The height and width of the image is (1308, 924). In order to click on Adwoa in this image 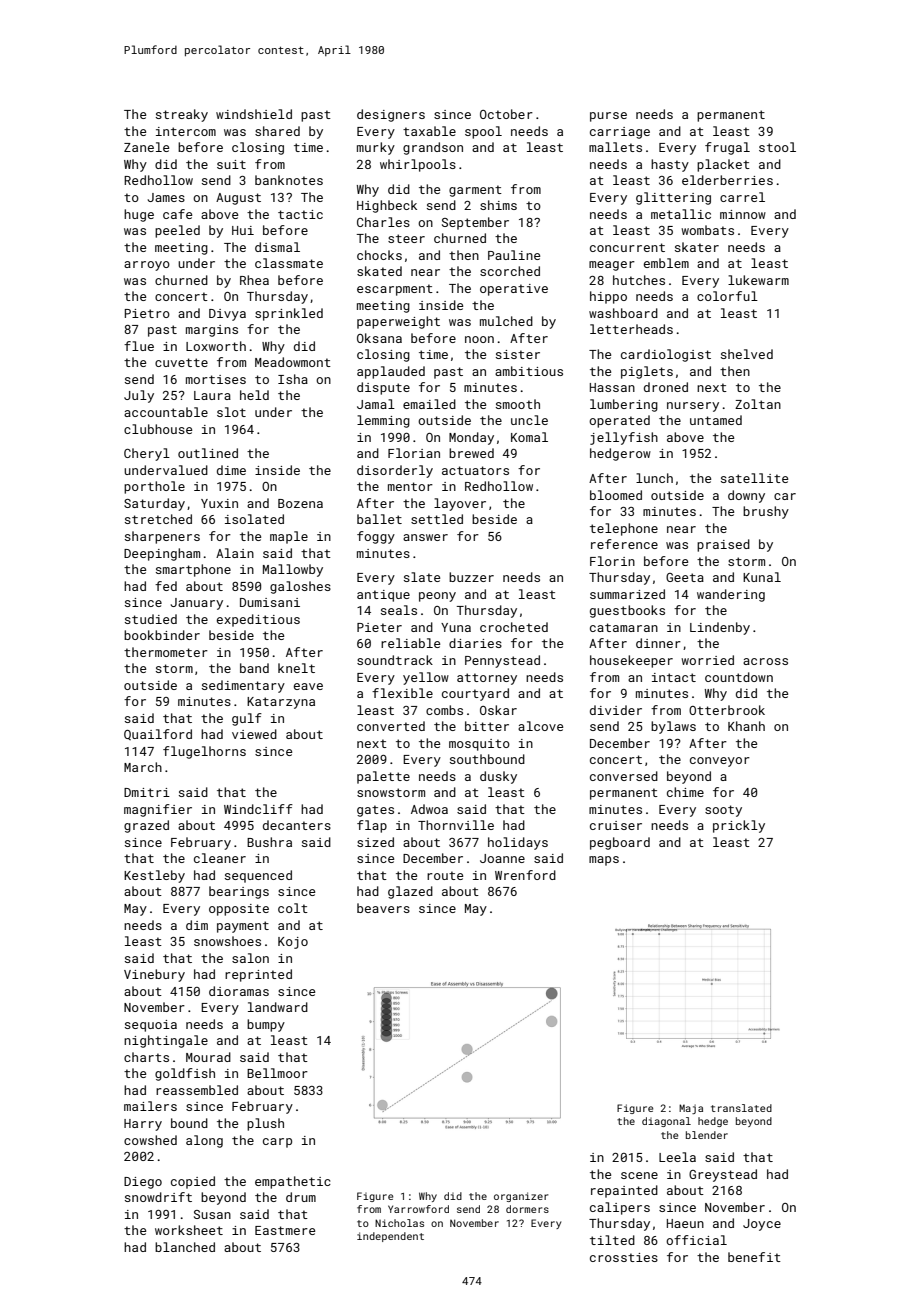, I will do `click(429, 809)`.
